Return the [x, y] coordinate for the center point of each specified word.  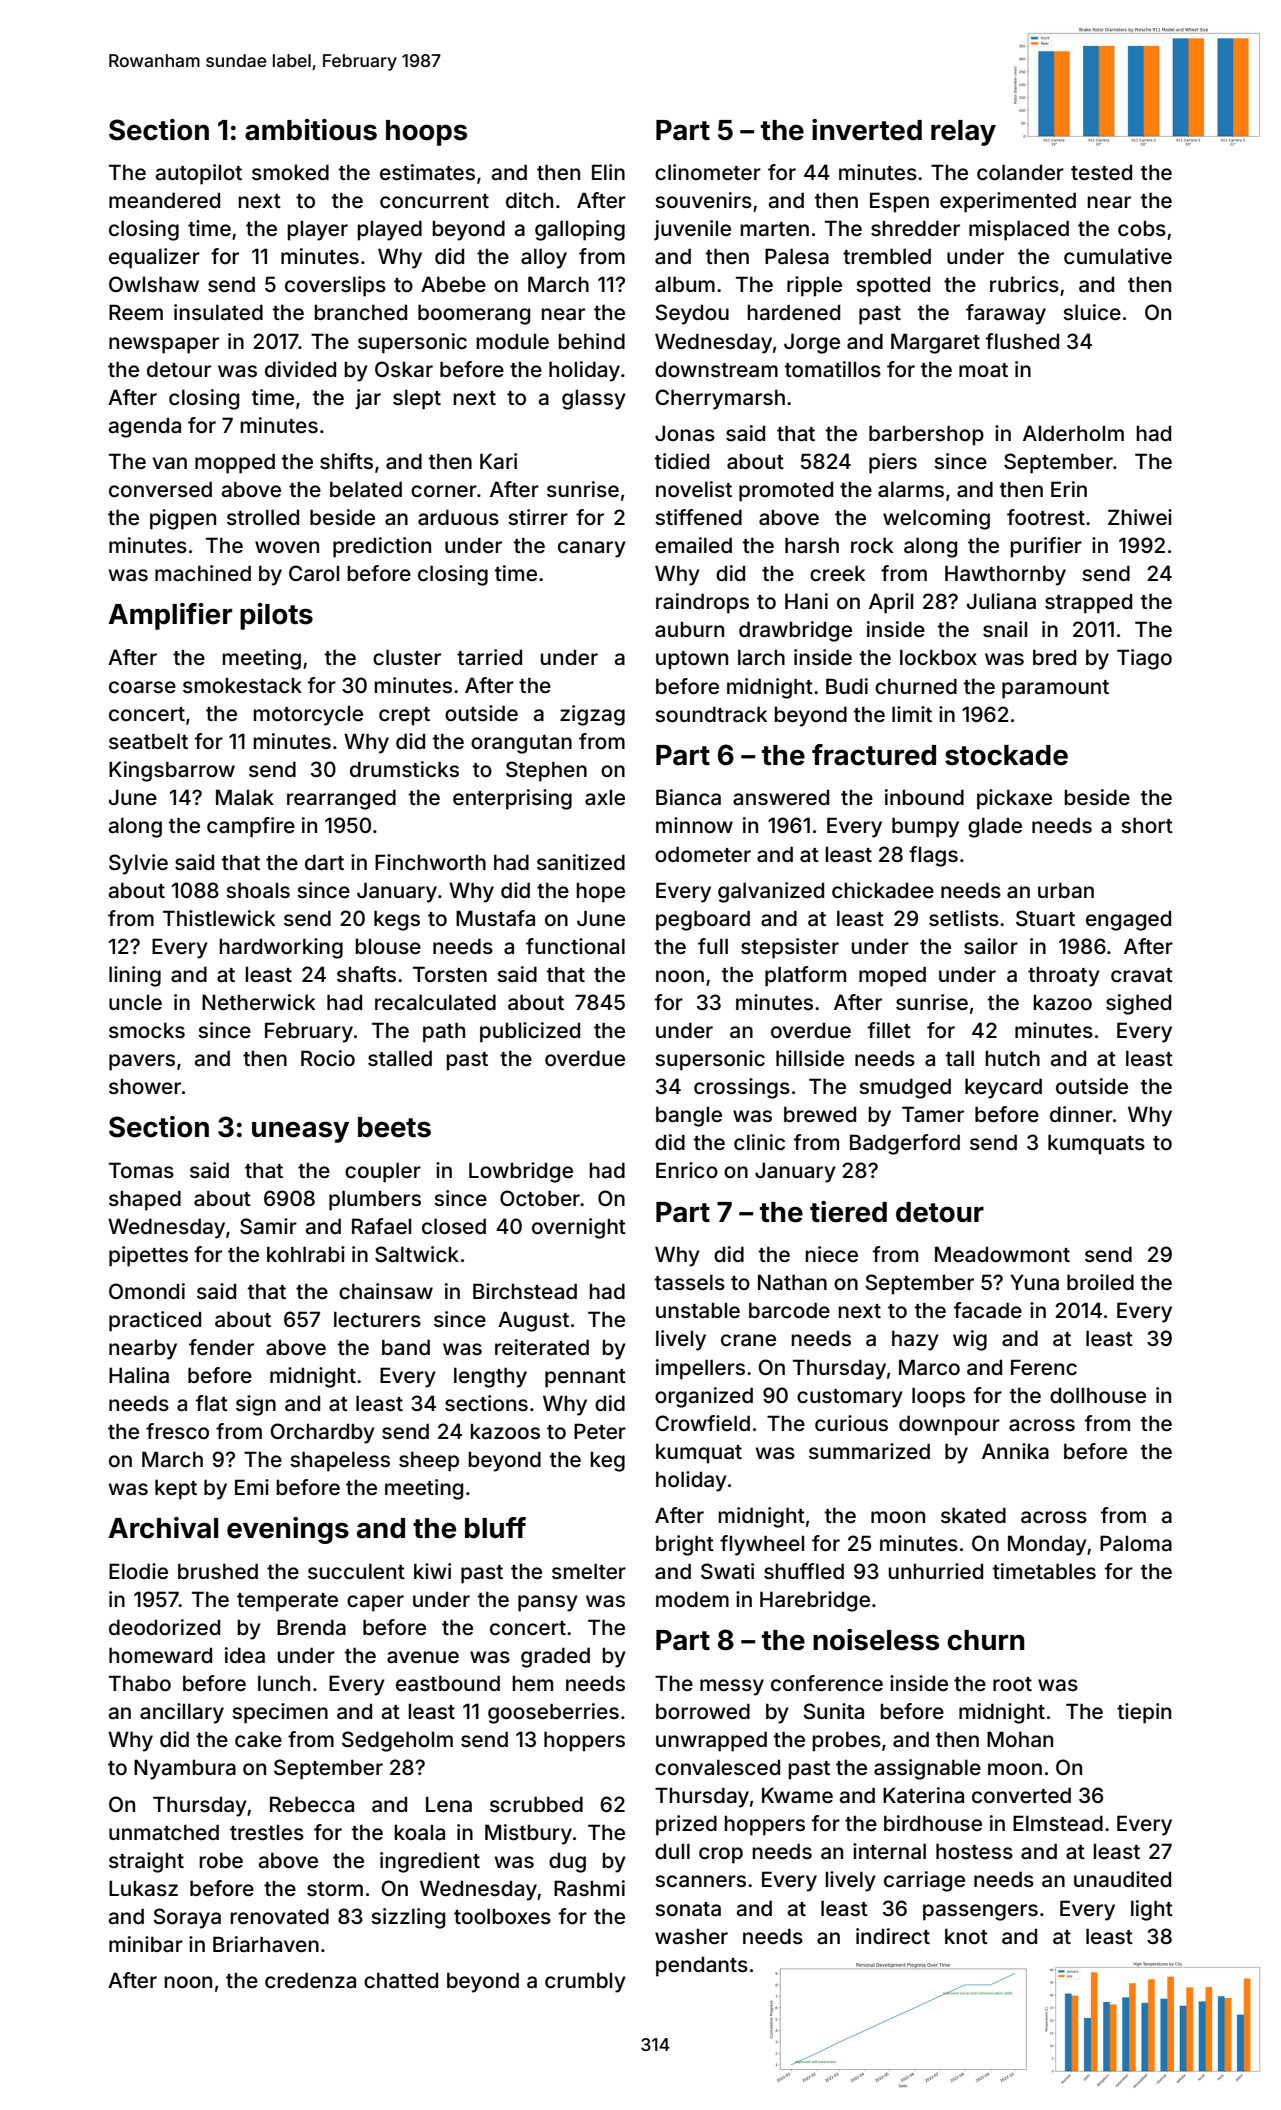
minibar [146, 1944]
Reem [136, 312]
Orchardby [322, 1433]
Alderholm [1073, 433]
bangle [689, 1116]
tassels [690, 1282]
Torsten [450, 974]
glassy [594, 400]
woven [287, 547]
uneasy [300, 1132]
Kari [498, 461]
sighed [1138, 1004]
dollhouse [1098, 1395]
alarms [911, 489]
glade [995, 827]
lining [135, 976]
